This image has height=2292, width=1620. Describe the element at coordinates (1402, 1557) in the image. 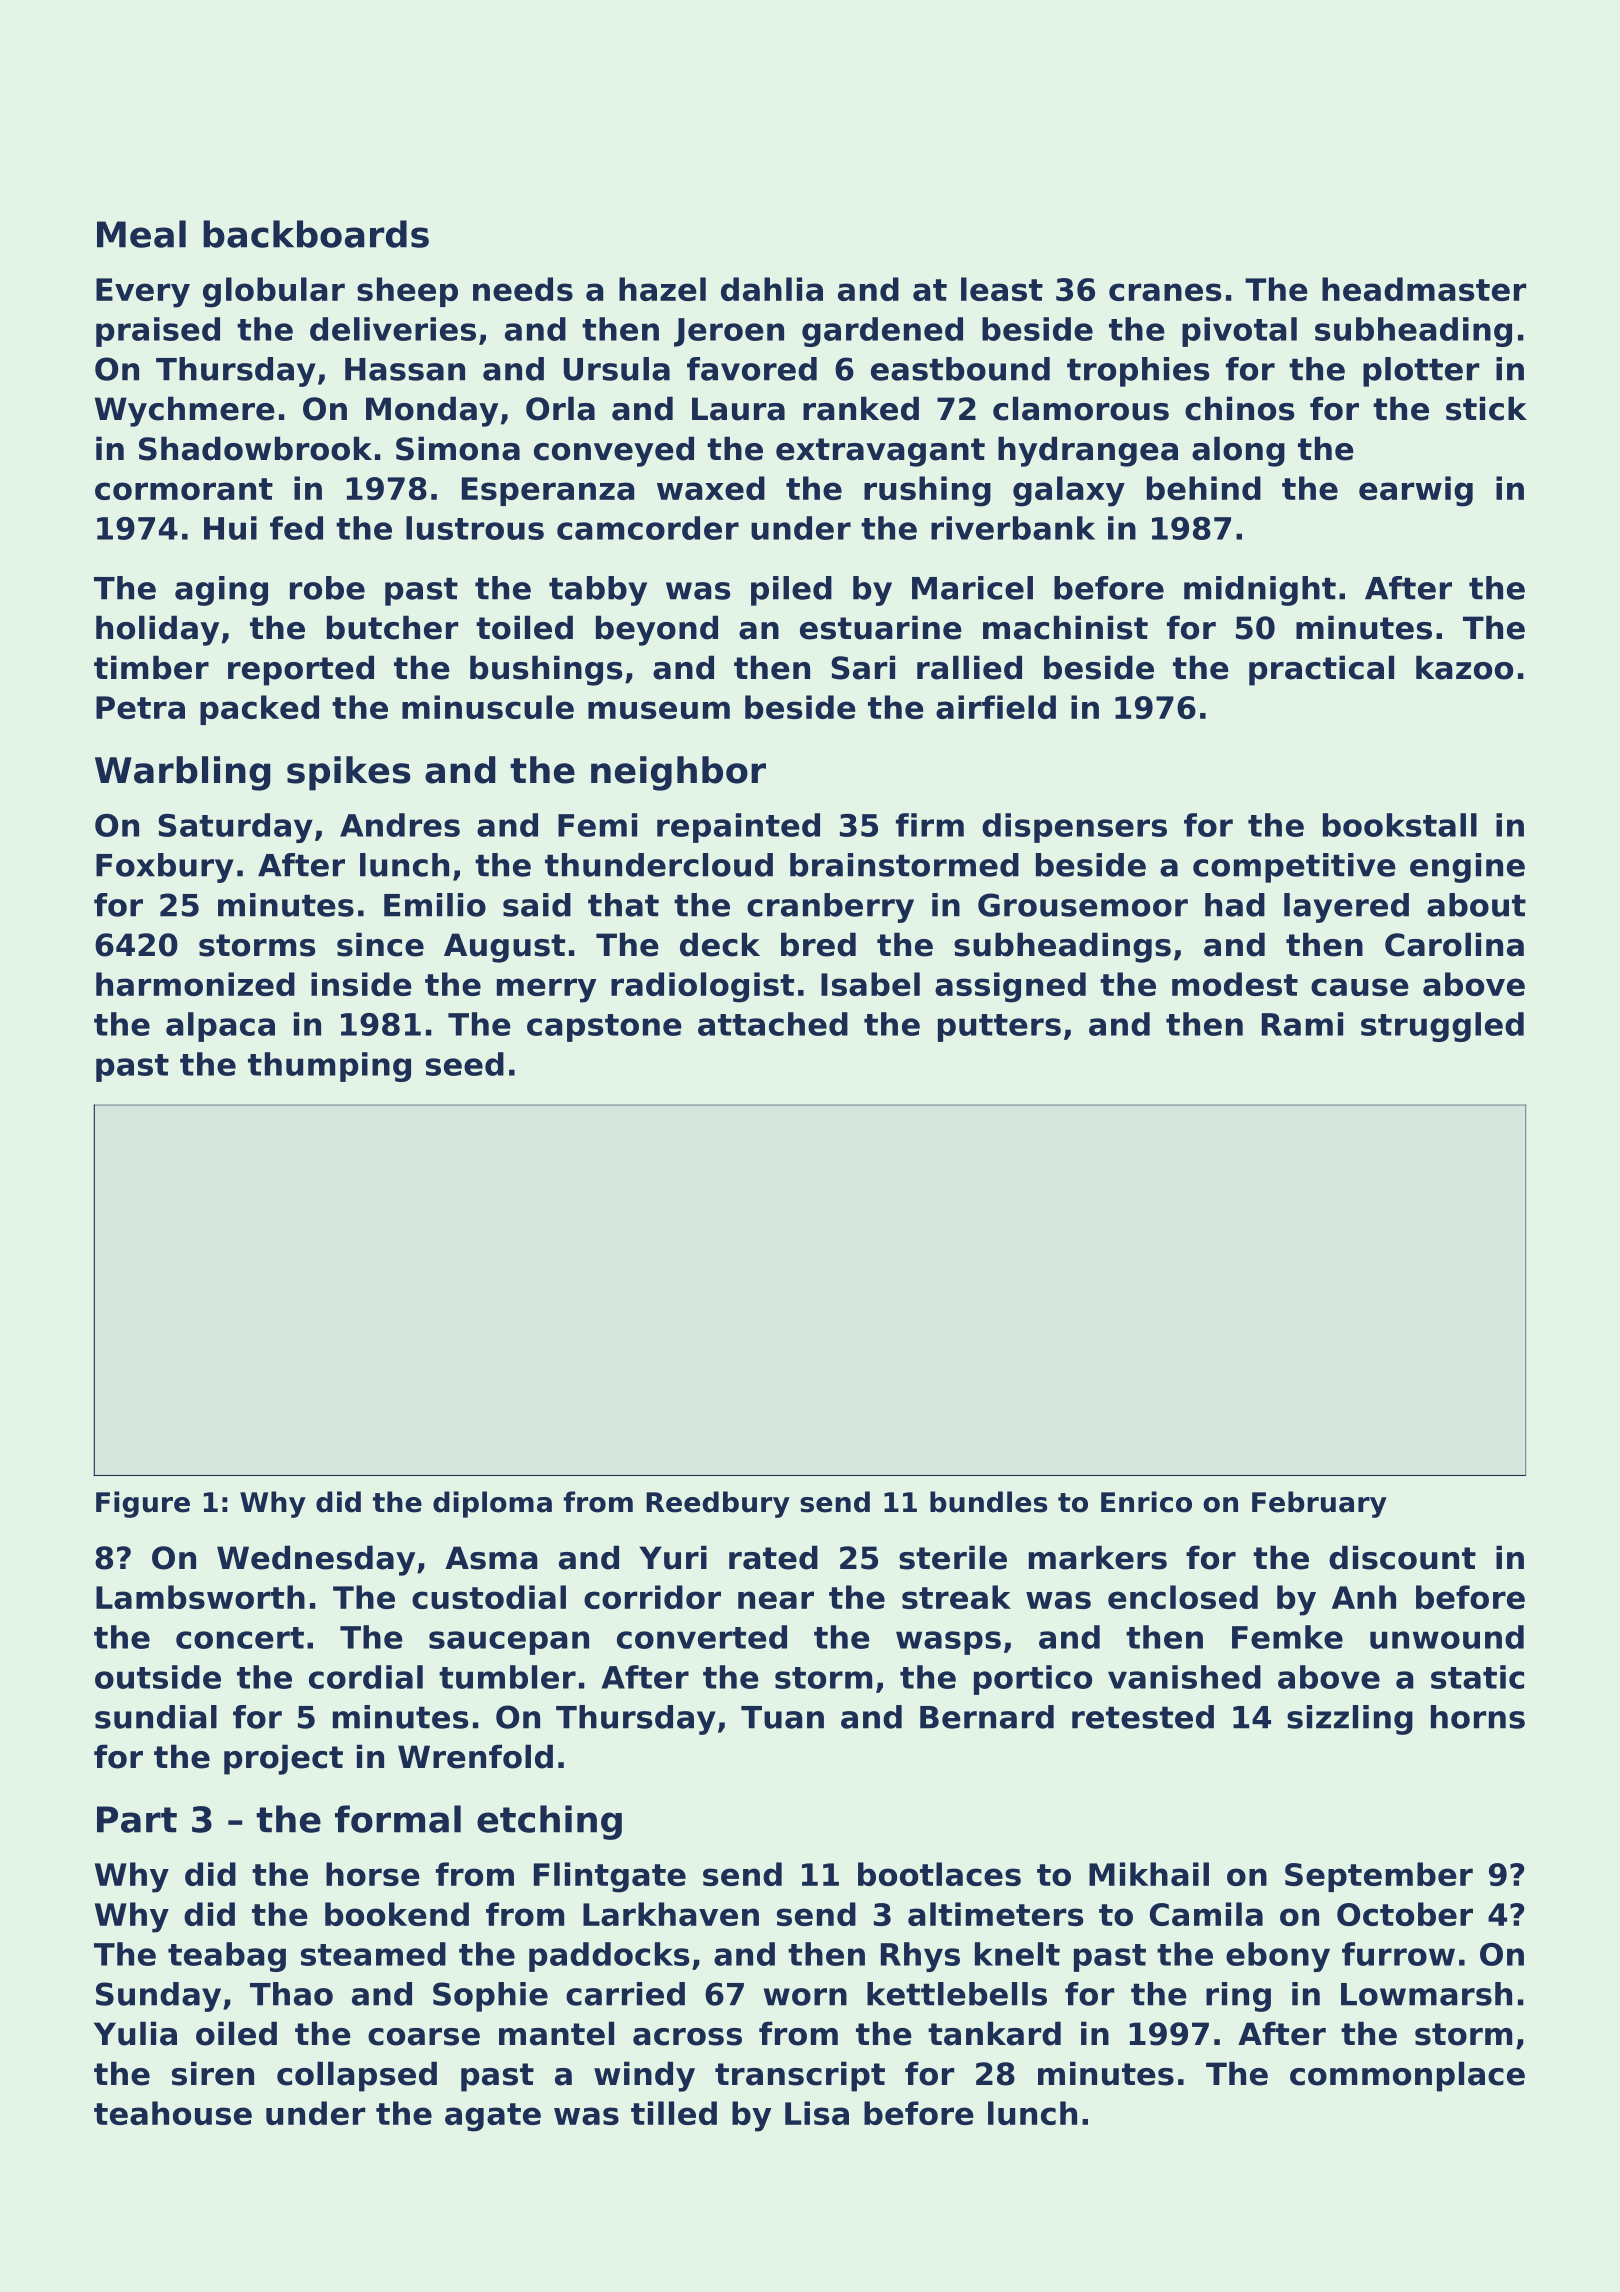

I see `discount` at that location.
